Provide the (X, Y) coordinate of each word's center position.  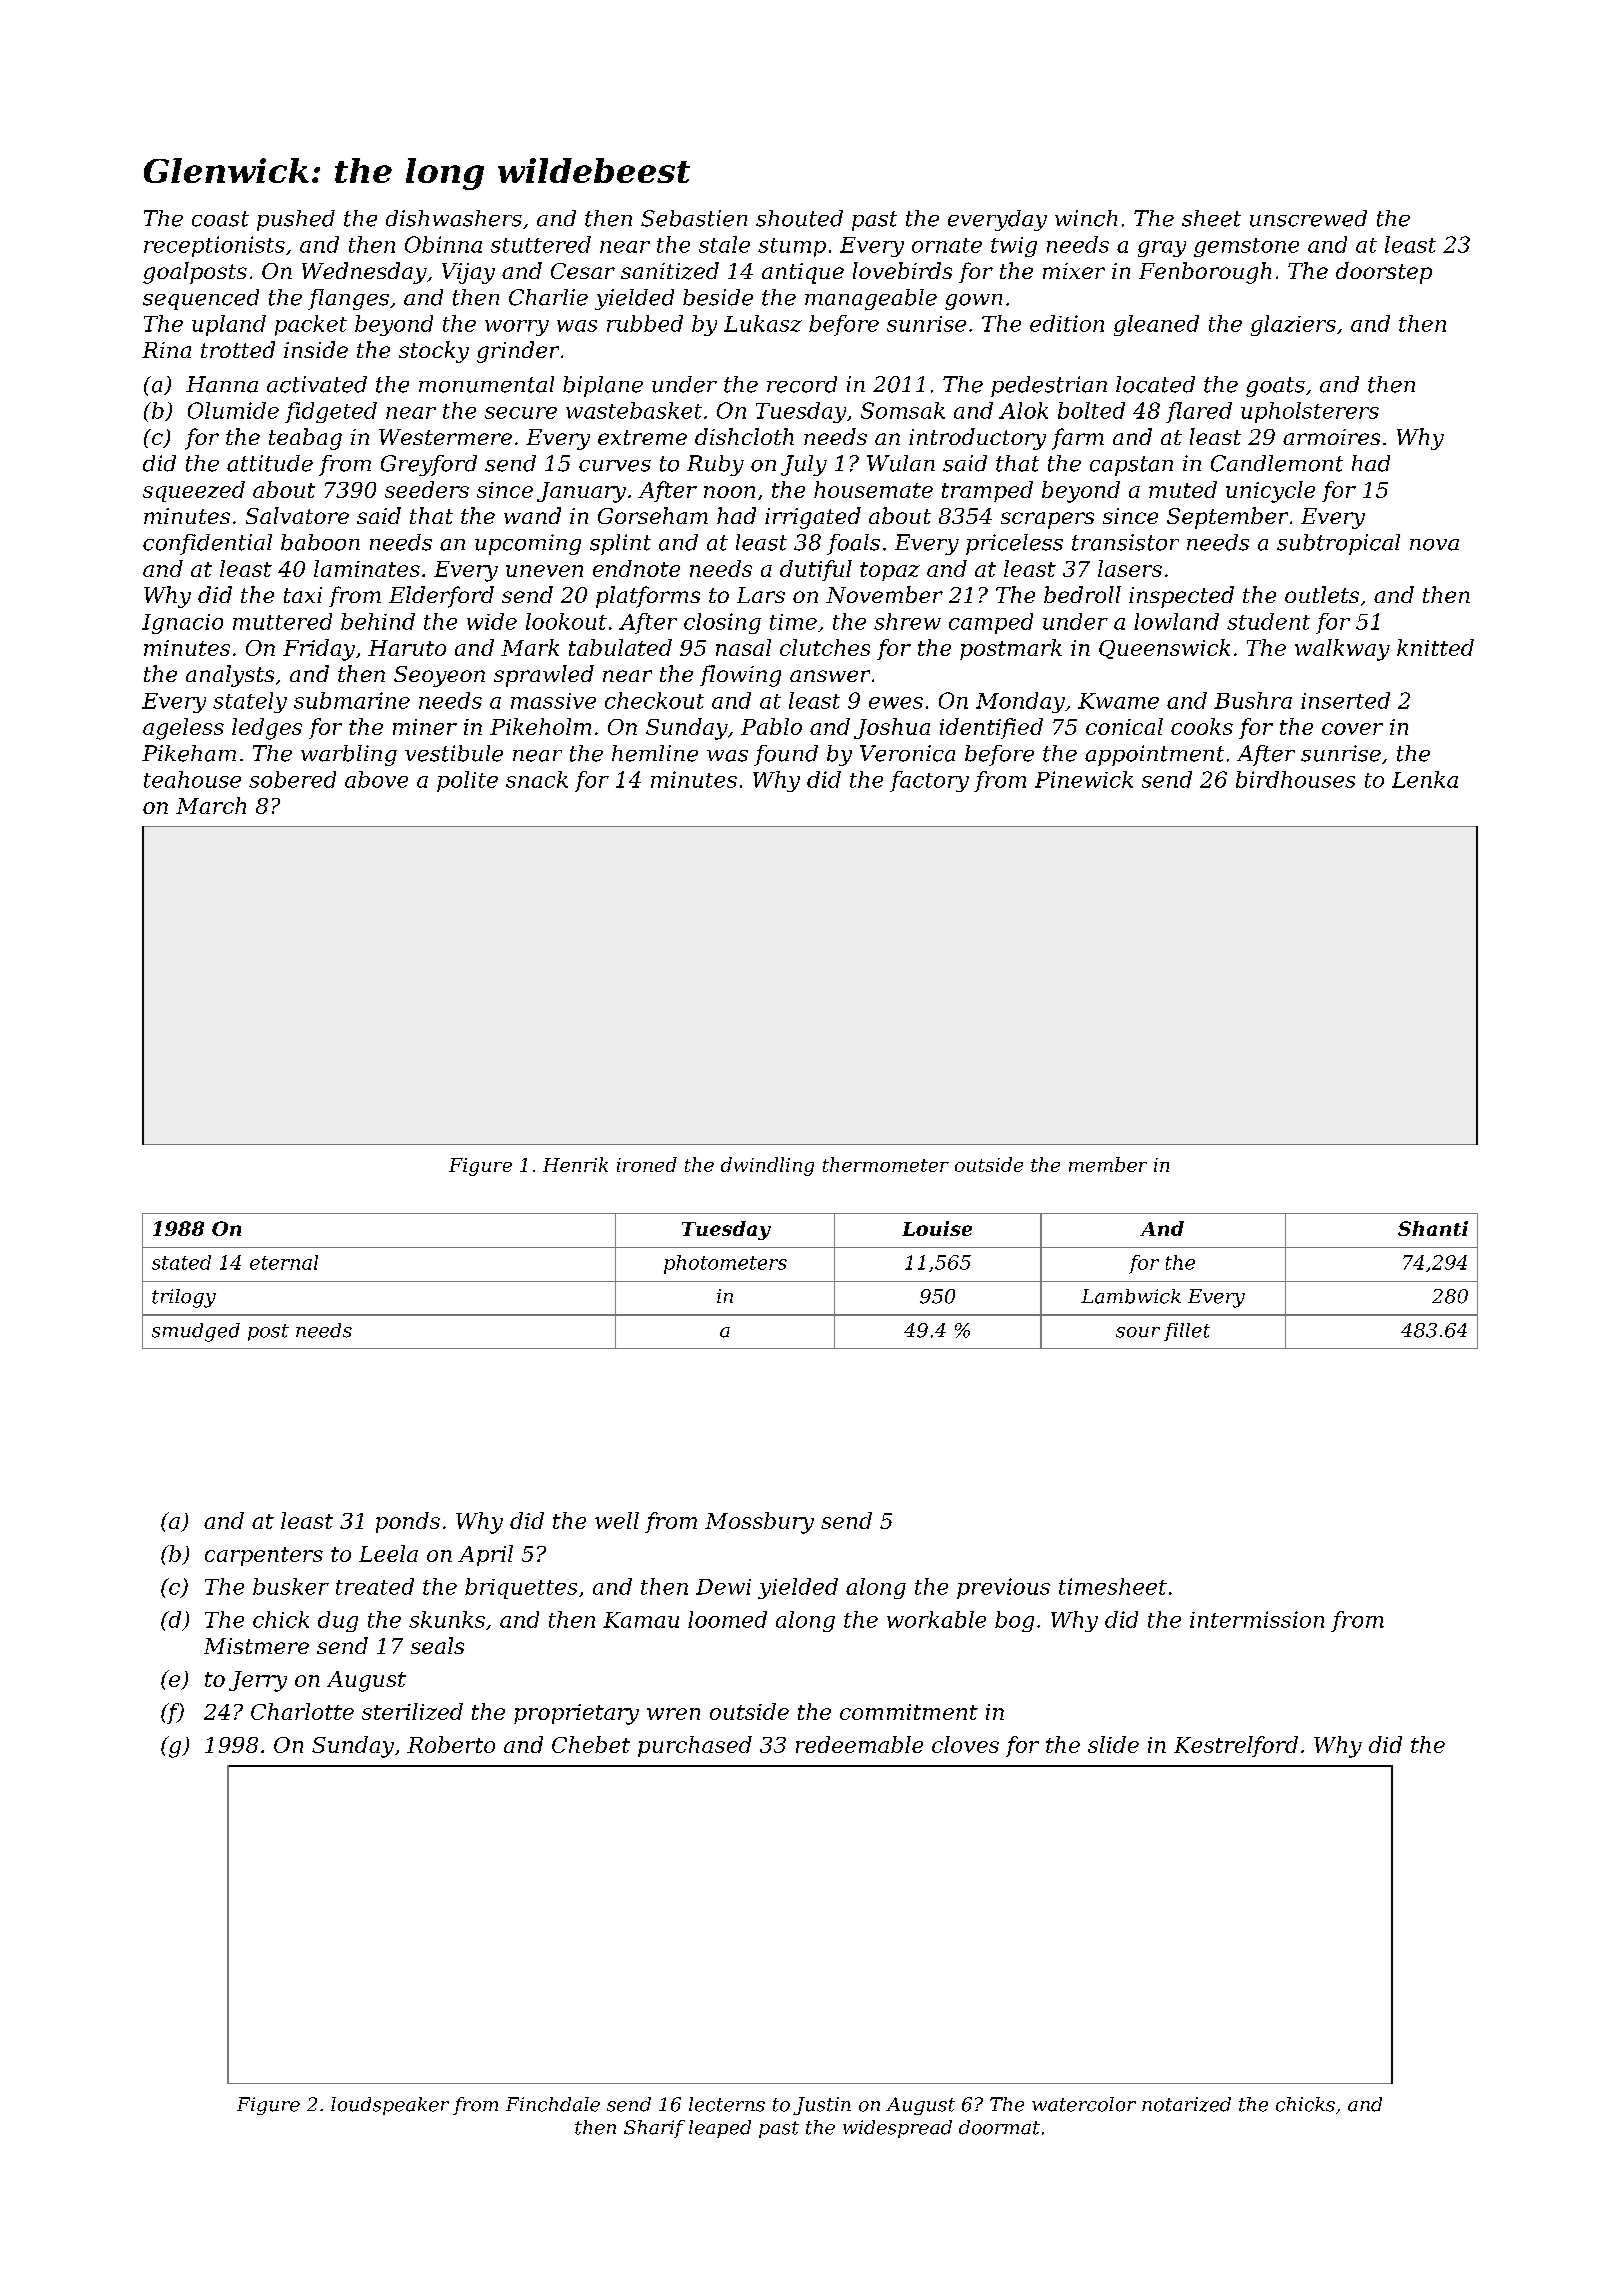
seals (437, 1645)
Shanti (1433, 1228)
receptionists (214, 246)
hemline (655, 753)
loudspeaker (390, 2106)
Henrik (575, 1164)
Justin (822, 2106)
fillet (1187, 1332)
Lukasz (763, 323)
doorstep (1384, 273)
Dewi (723, 1587)
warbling (349, 755)
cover (1352, 729)
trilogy (184, 1298)
